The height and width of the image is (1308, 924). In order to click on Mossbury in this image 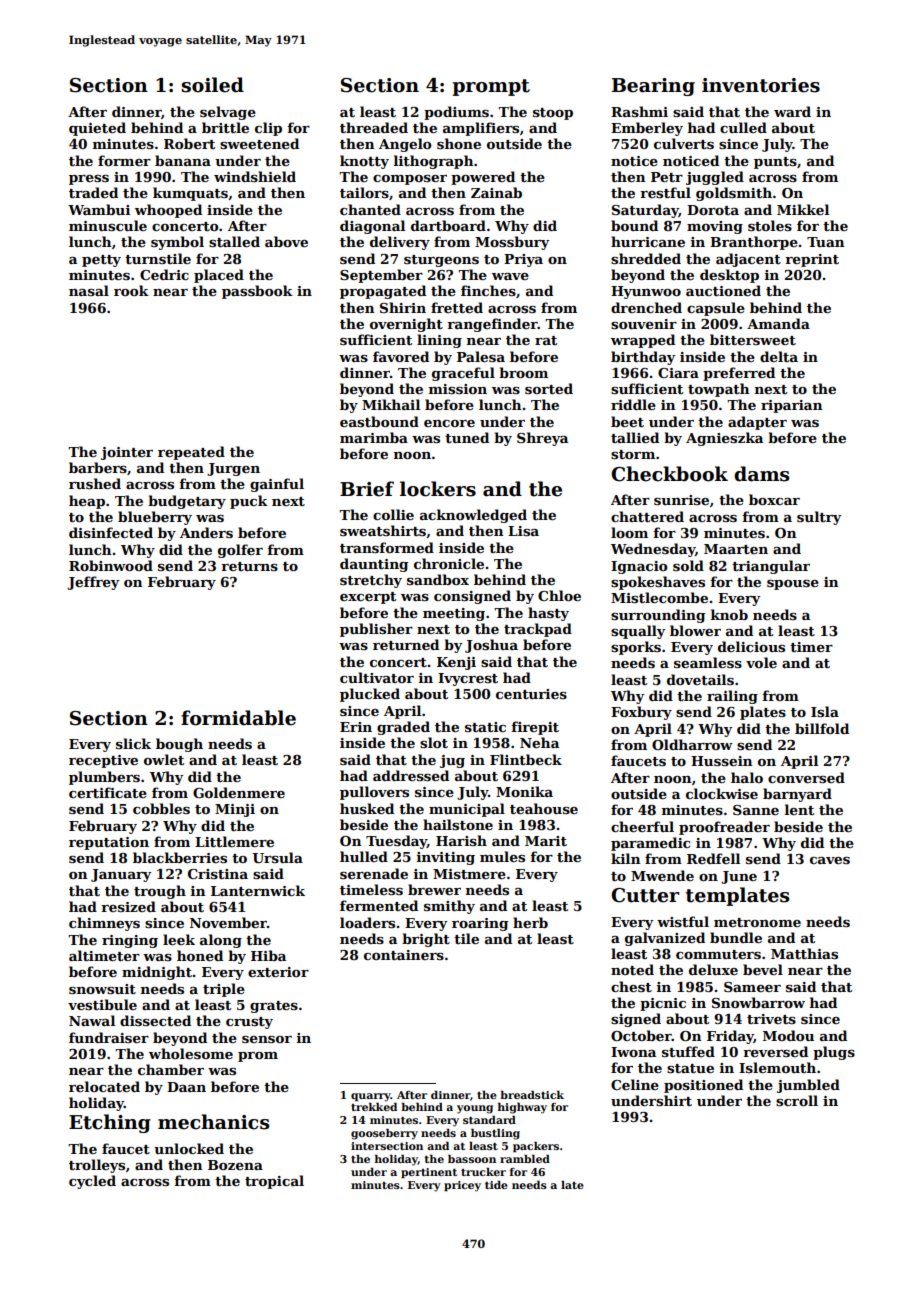, I will do `click(512, 243)`.
